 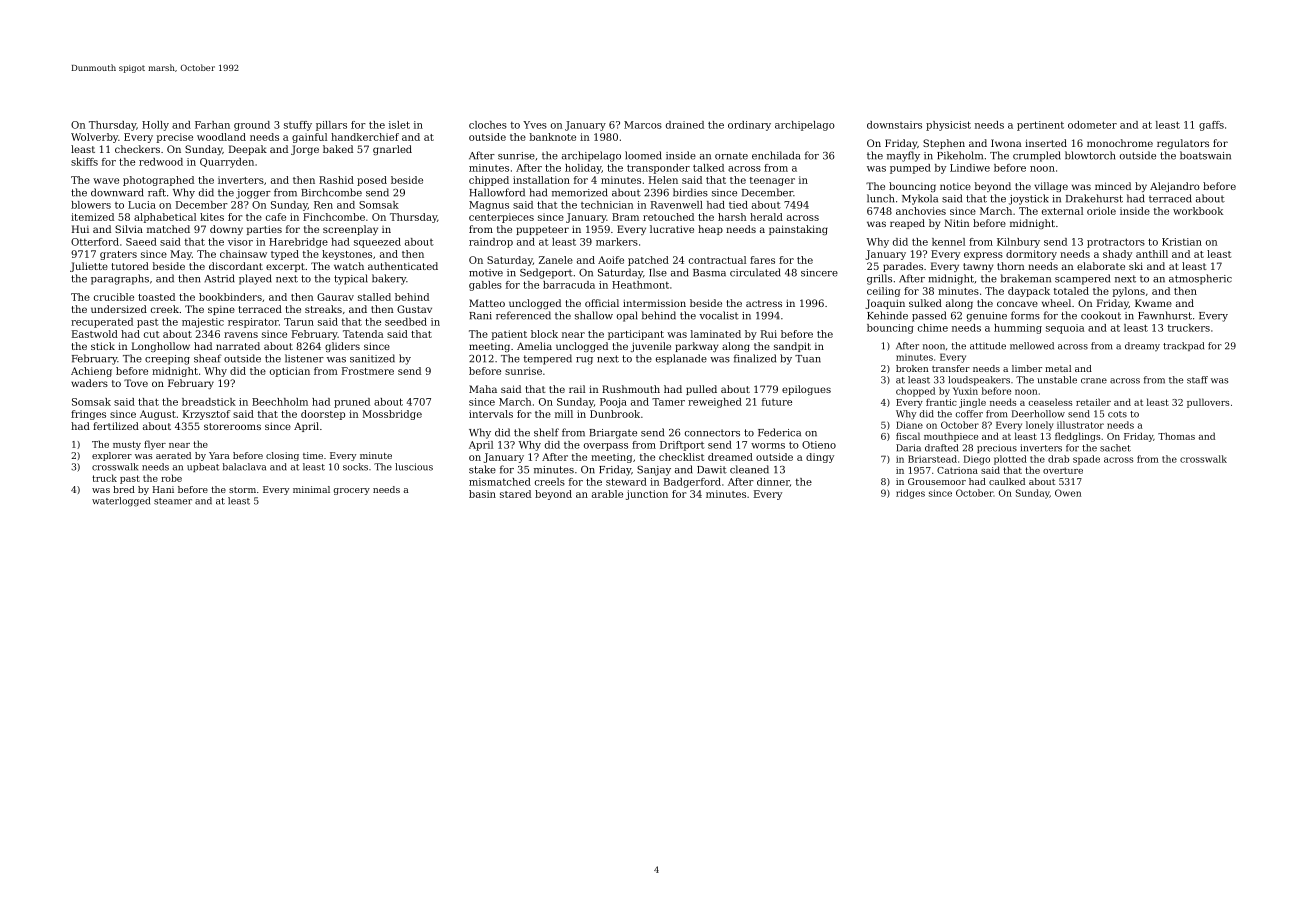 I want to click on workbook, so click(x=1198, y=211).
